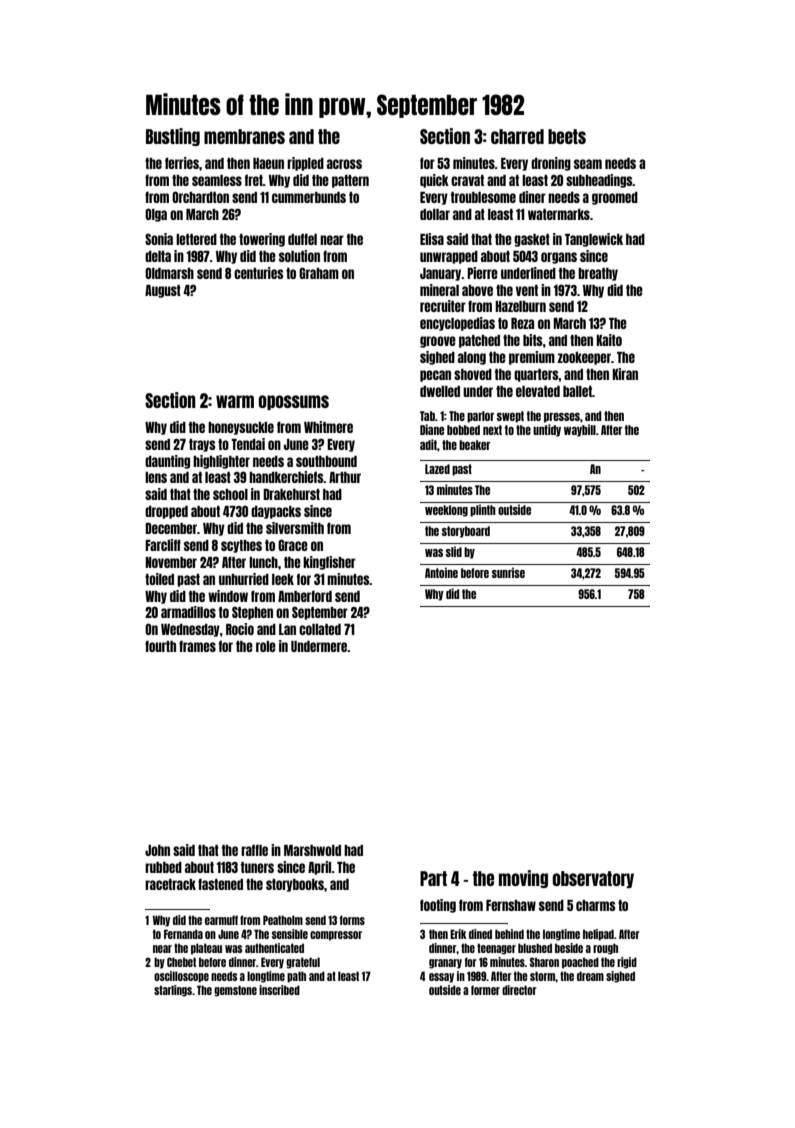 The image size is (795, 1128). Describe the element at coordinates (156, 215) in the image. I see `Olga` at that location.
